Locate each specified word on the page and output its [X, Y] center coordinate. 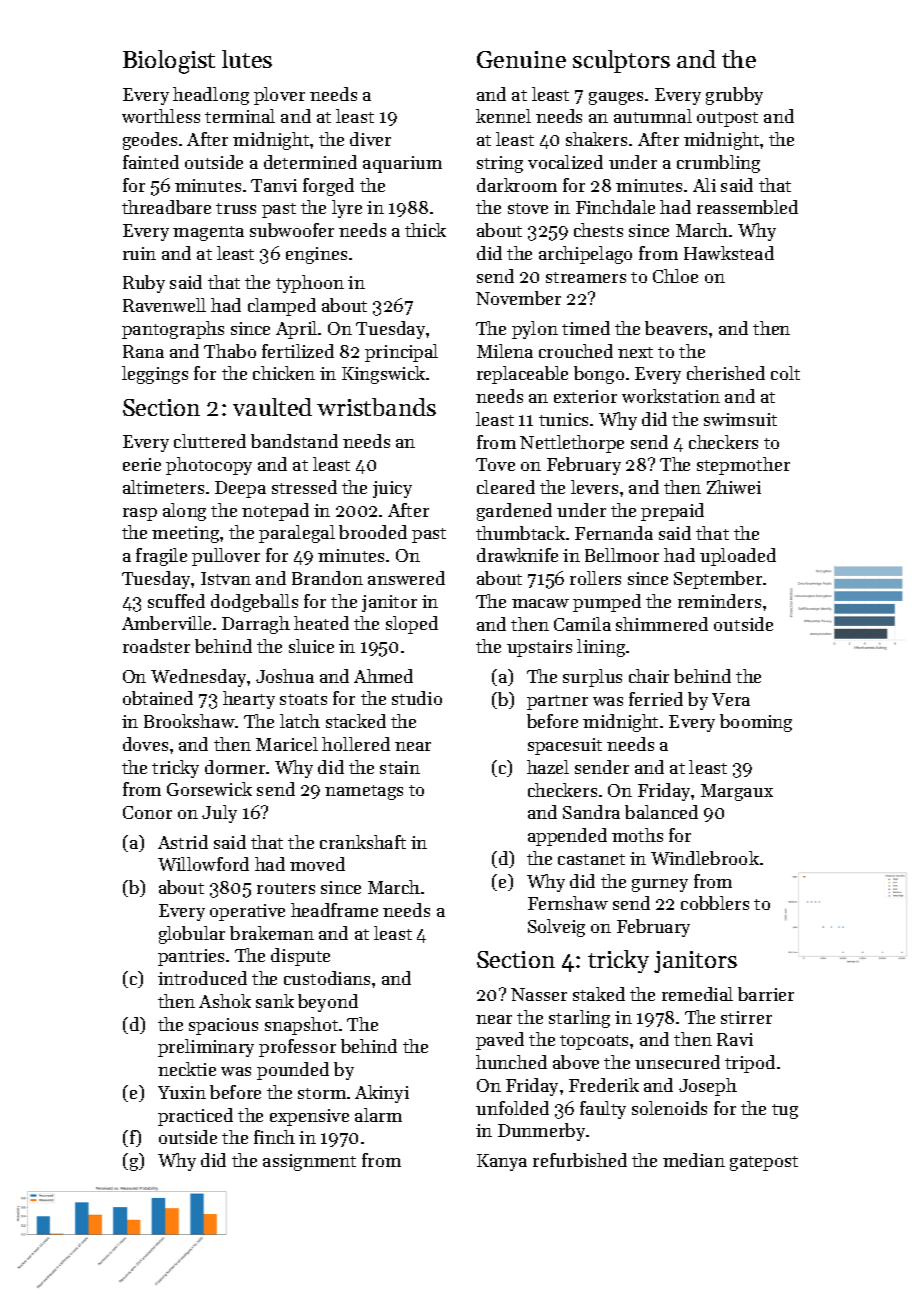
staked [599, 994]
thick [425, 230]
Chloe [675, 276]
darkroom [517, 185]
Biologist [169, 62]
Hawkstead [729, 253]
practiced [195, 1117]
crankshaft [363, 842]
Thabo [230, 351]
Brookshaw [189, 721]
